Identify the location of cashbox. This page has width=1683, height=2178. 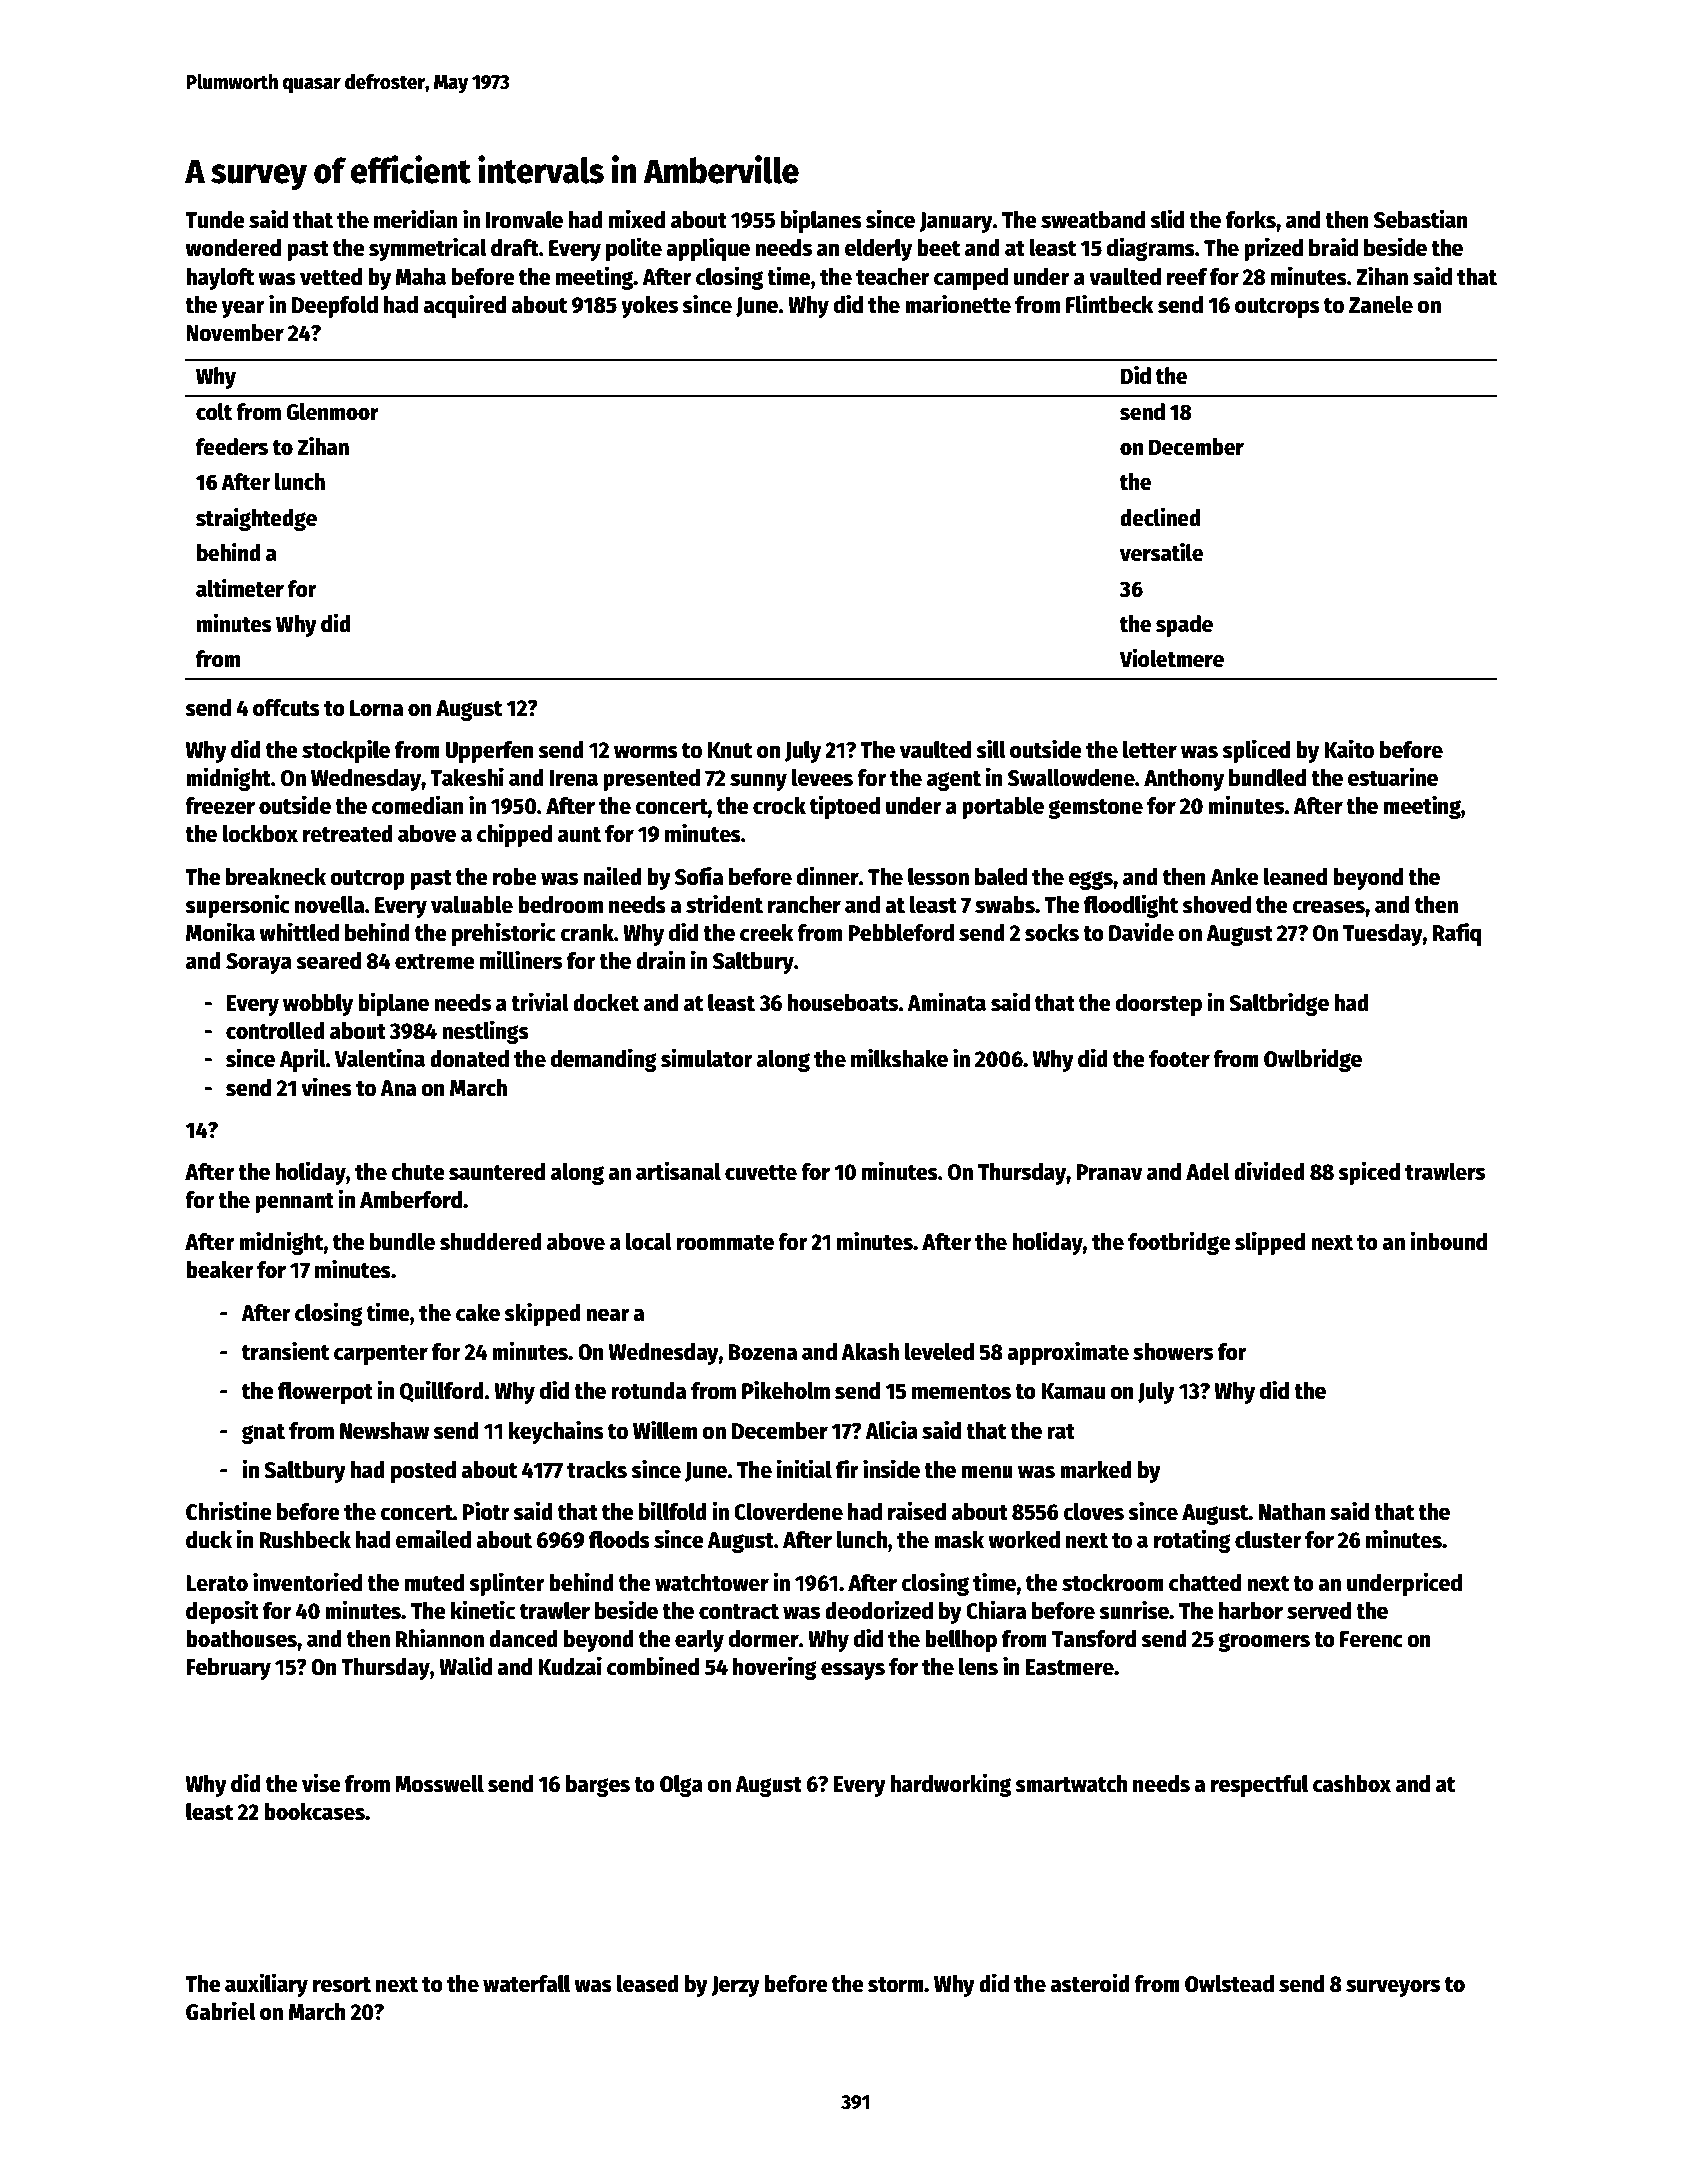
(1352, 1784).
